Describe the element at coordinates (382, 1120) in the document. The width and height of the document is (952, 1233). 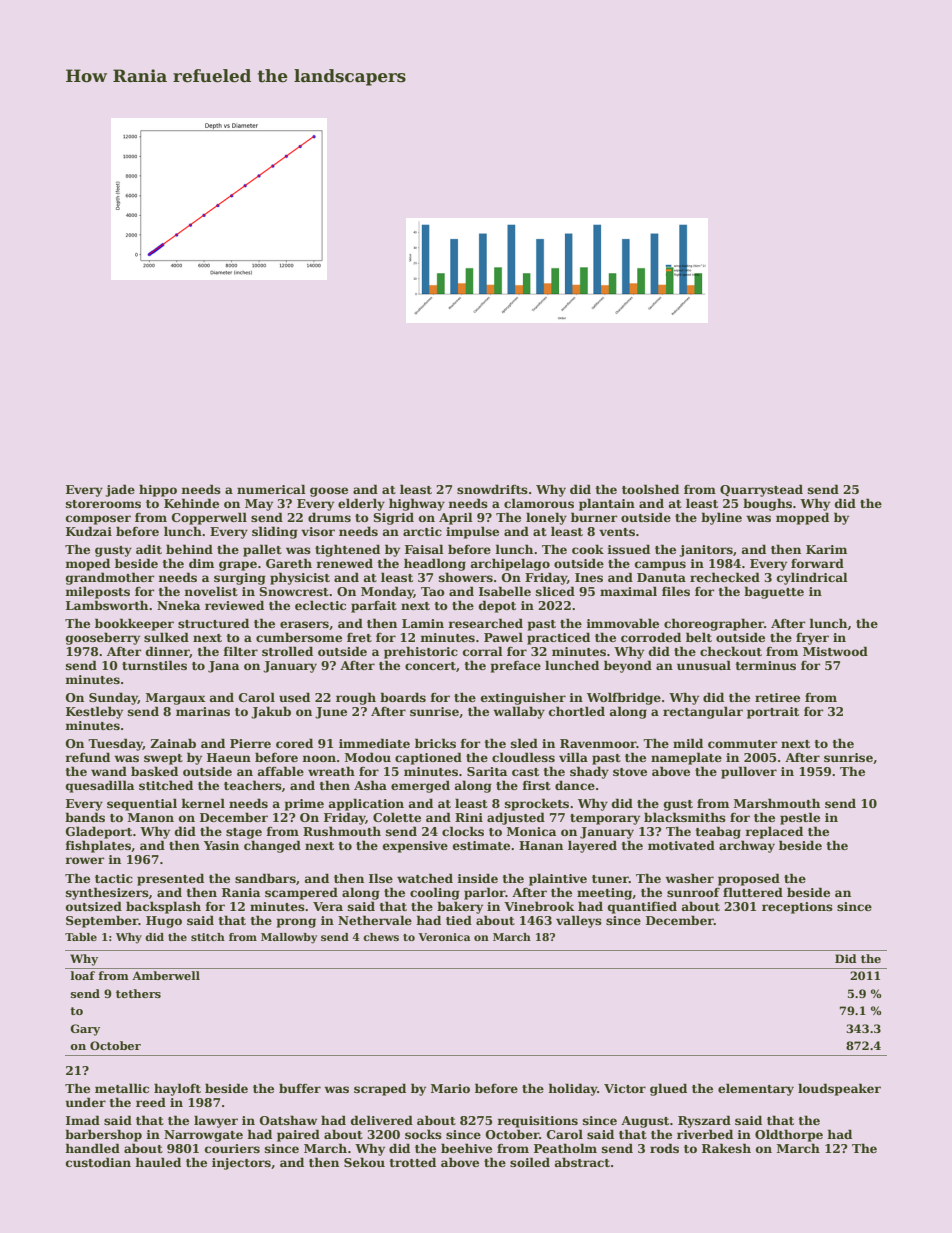
I see `delivered` at that location.
